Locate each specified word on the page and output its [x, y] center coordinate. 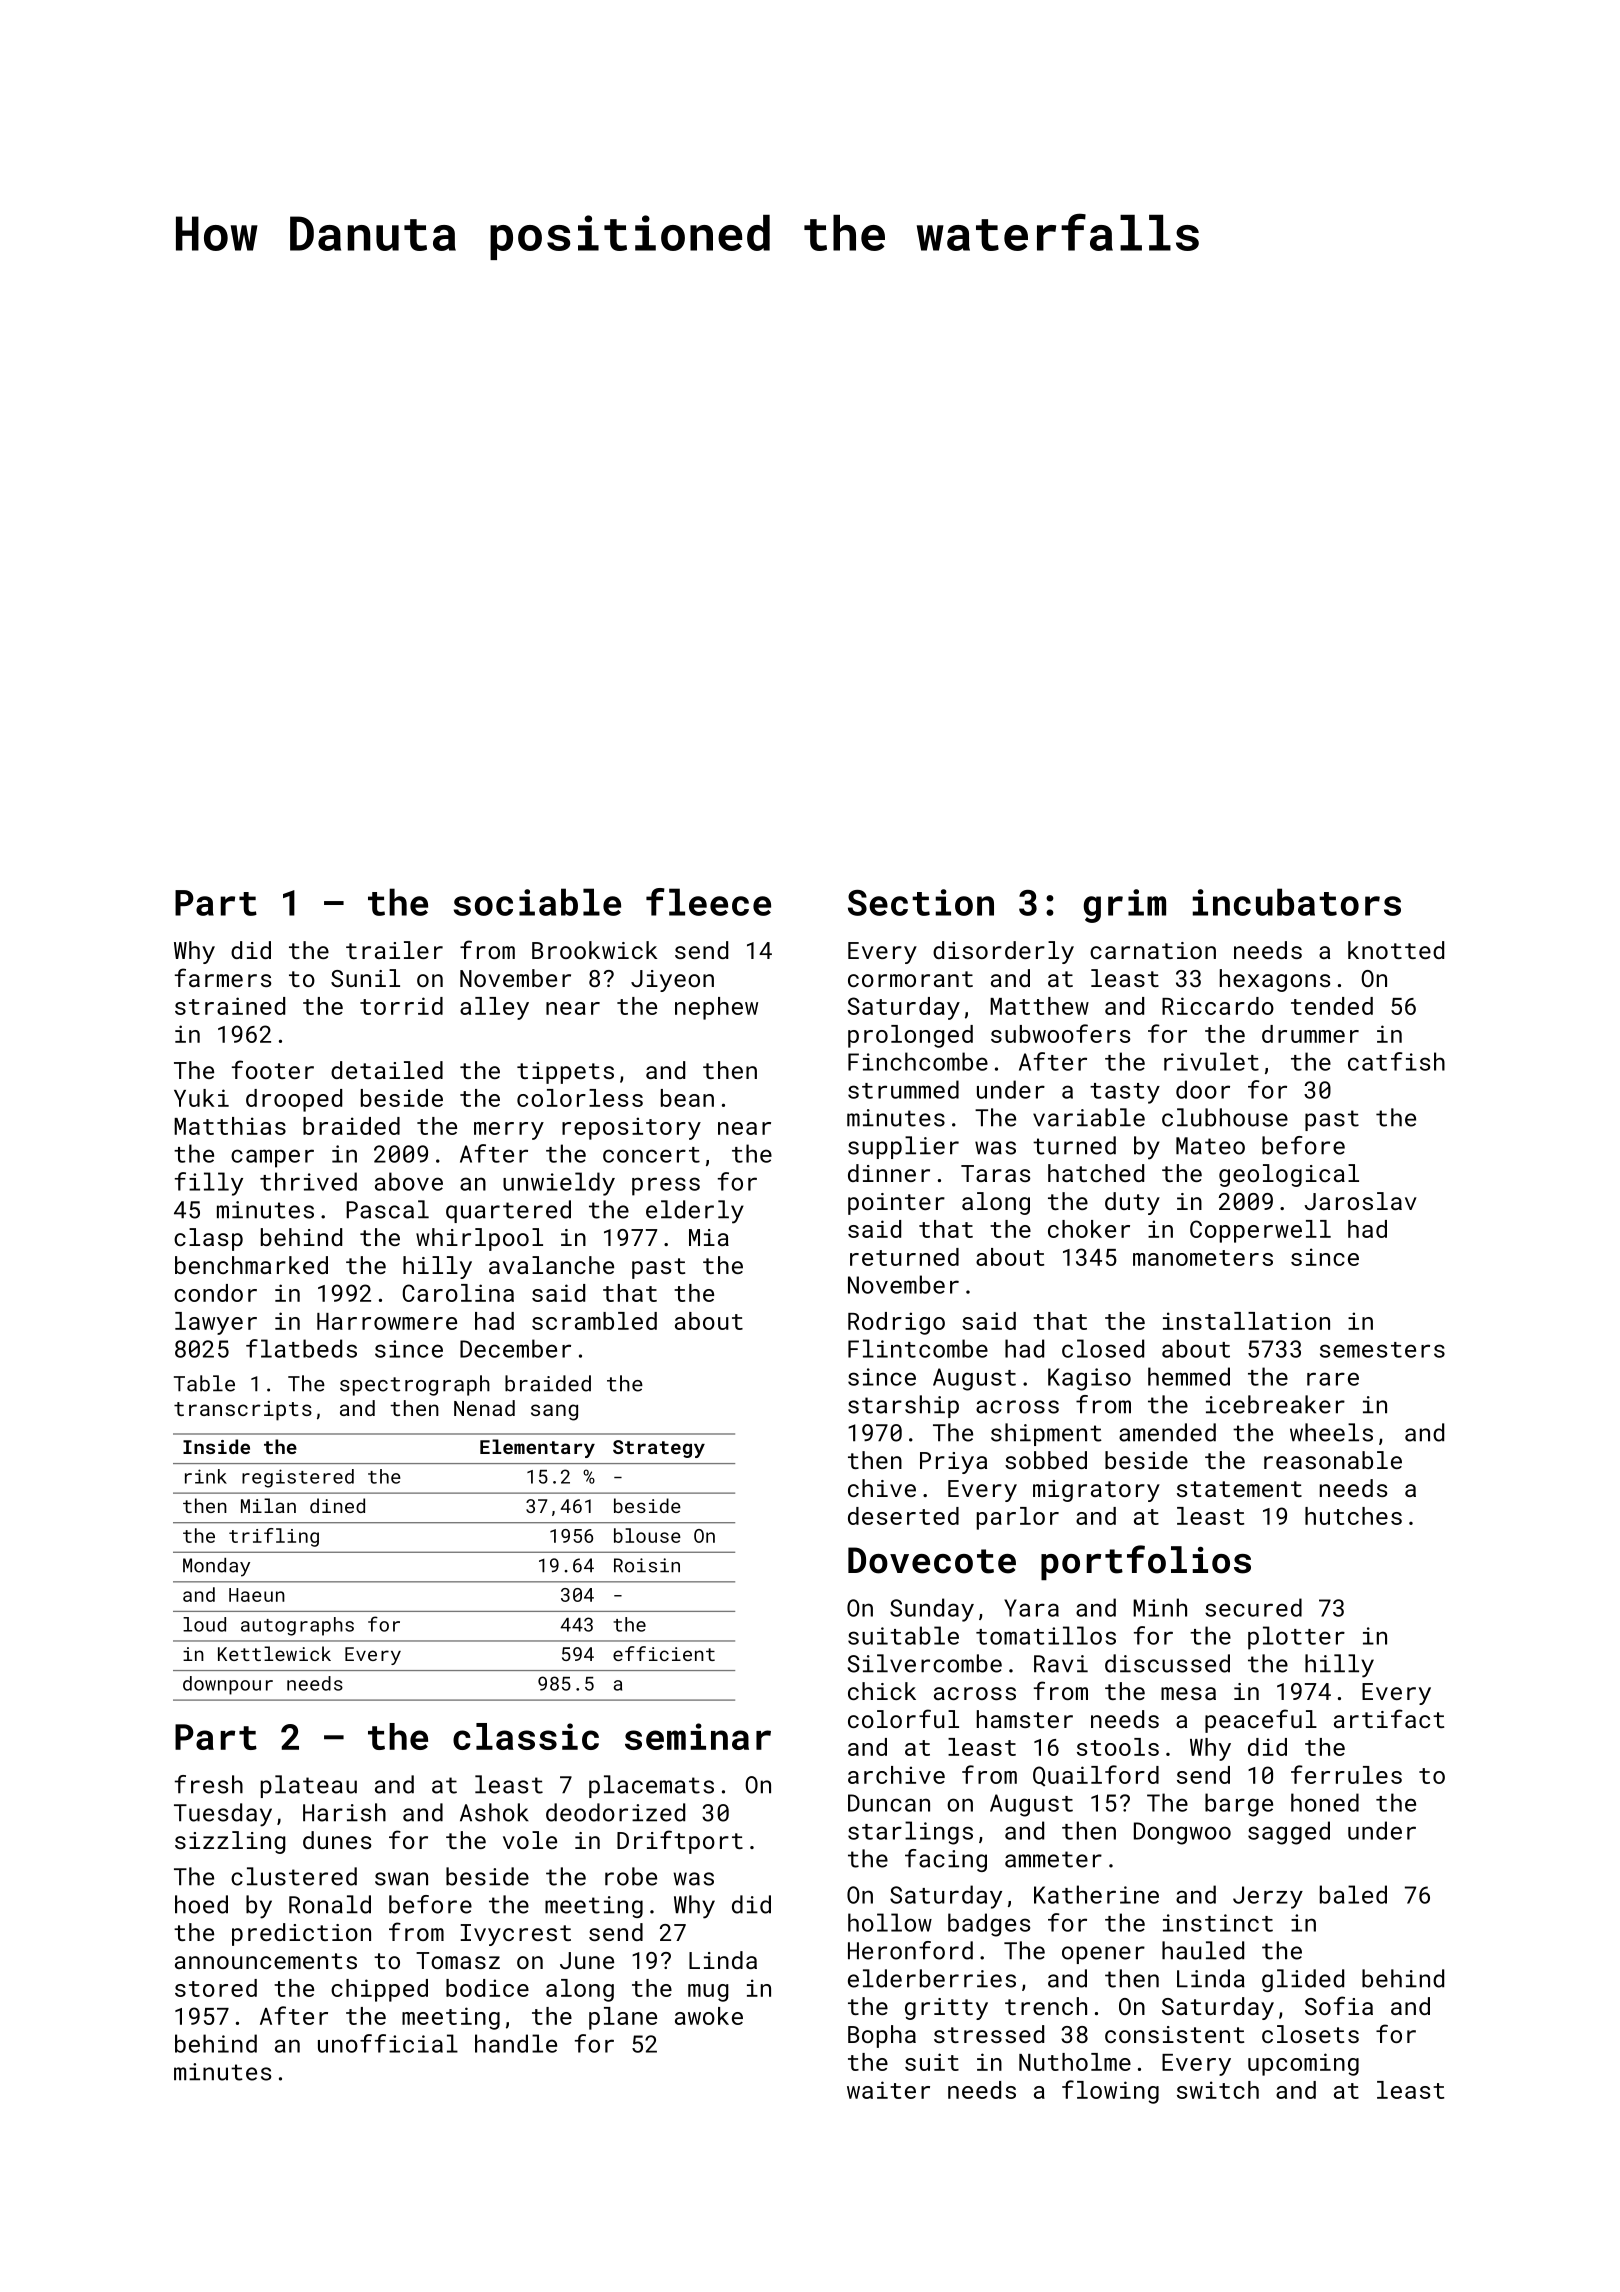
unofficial [388, 2043]
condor [215, 1293]
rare [1333, 1379]
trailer [394, 950]
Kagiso [1089, 1379]
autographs [297, 1626]
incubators [1297, 902]
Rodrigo [896, 1323]
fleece [708, 902]
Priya [953, 1463]
